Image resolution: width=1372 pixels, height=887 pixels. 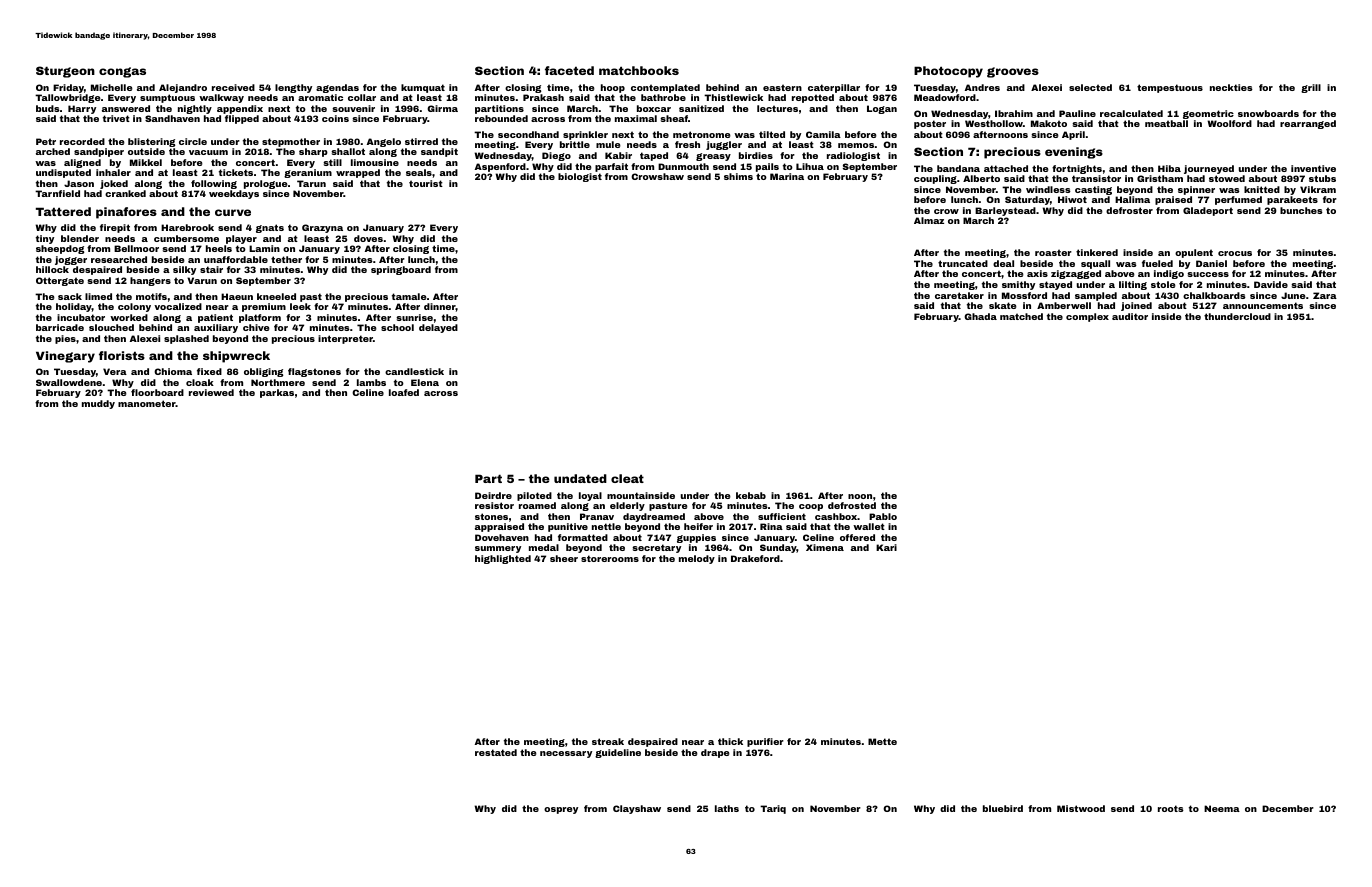 I want to click on Deirdre, so click(x=493, y=495).
